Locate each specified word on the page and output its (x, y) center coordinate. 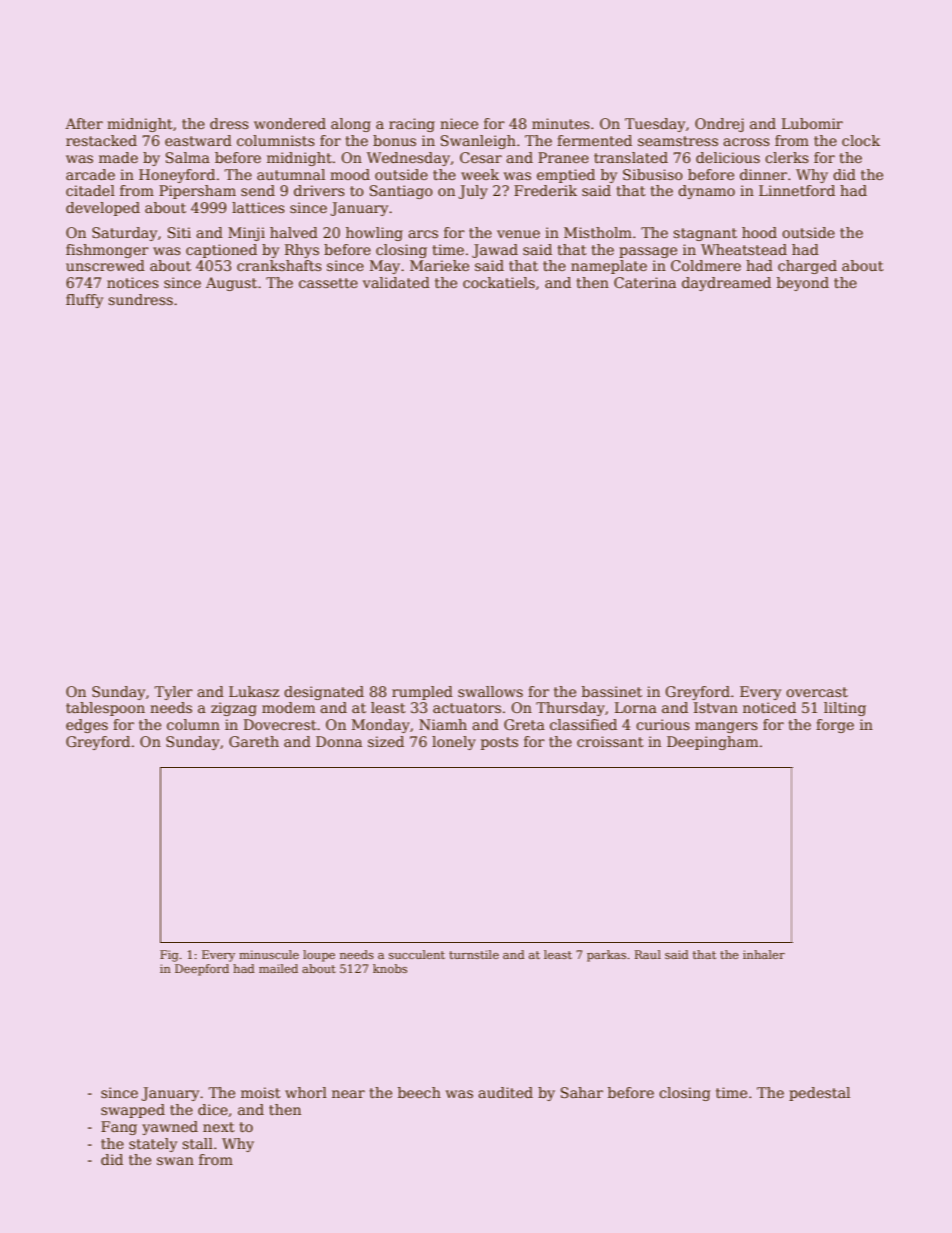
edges (87, 726)
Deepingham (712, 743)
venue (518, 234)
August (231, 284)
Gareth (254, 741)
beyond (803, 284)
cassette (328, 283)
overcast (817, 692)
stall (197, 1143)
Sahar (582, 1092)
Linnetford (797, 190)
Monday (381, 726)
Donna (339, 741)
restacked (101, 140)
